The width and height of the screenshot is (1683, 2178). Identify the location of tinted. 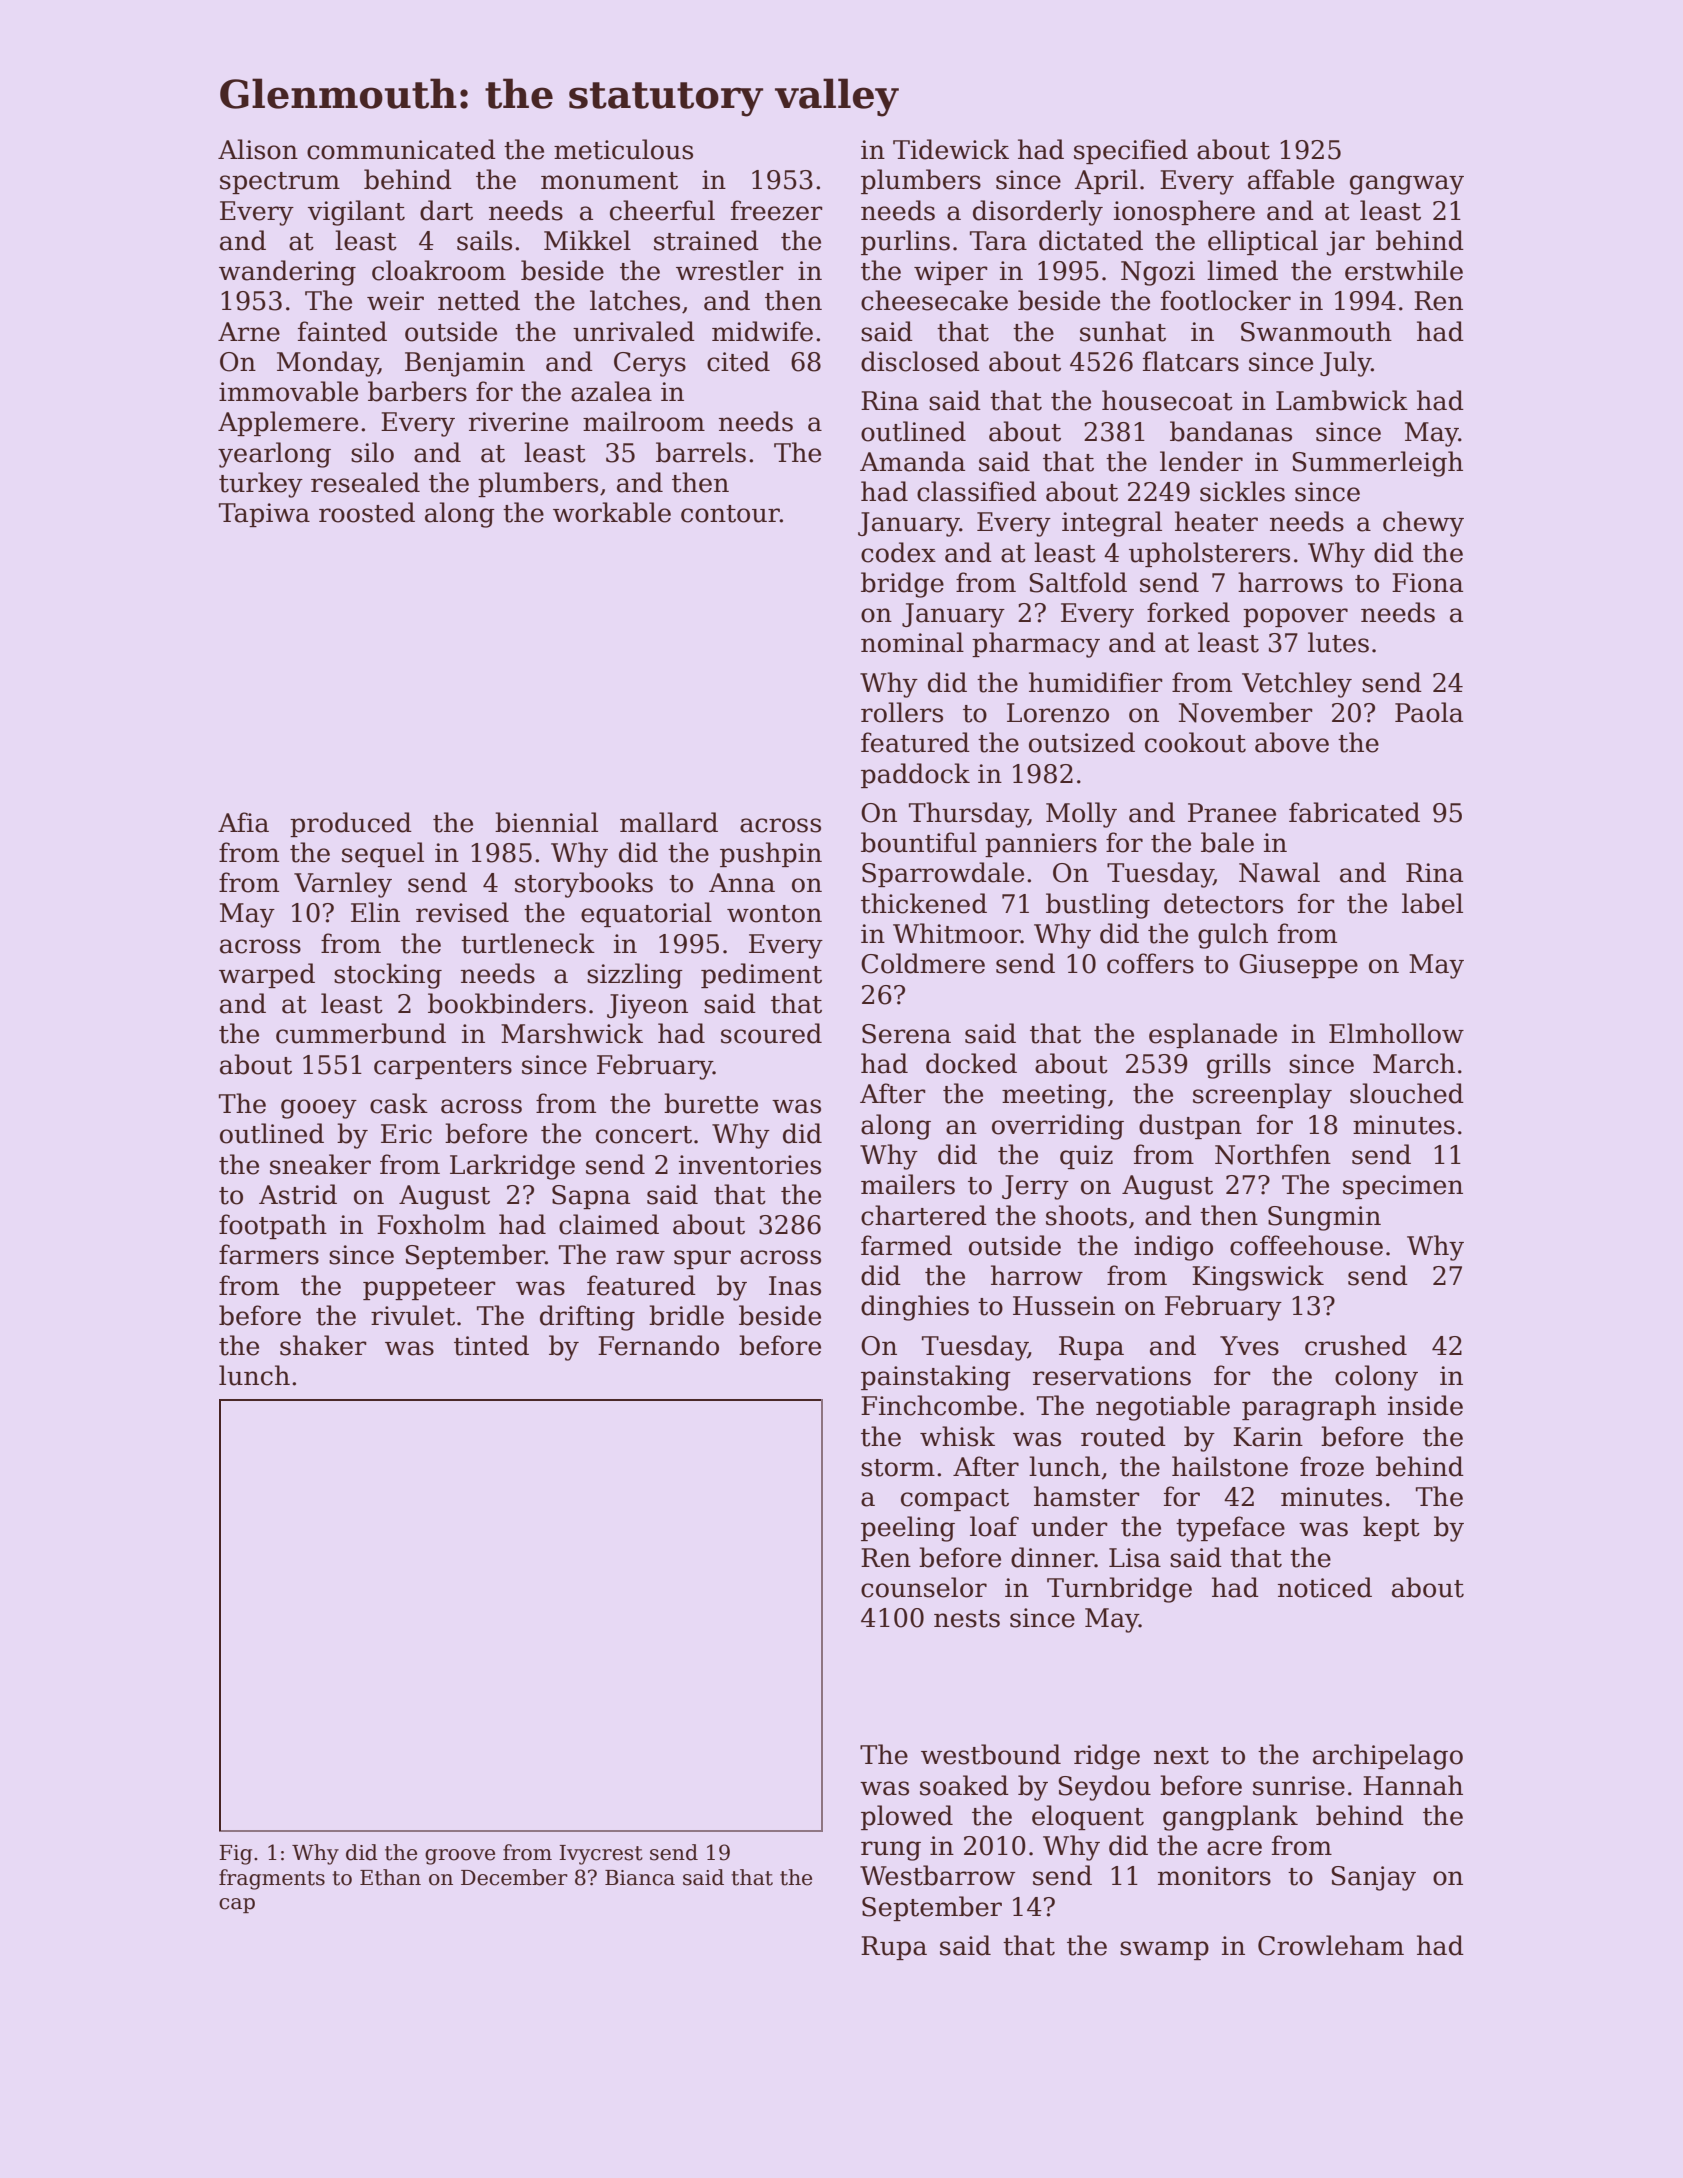
(491, 1345).
